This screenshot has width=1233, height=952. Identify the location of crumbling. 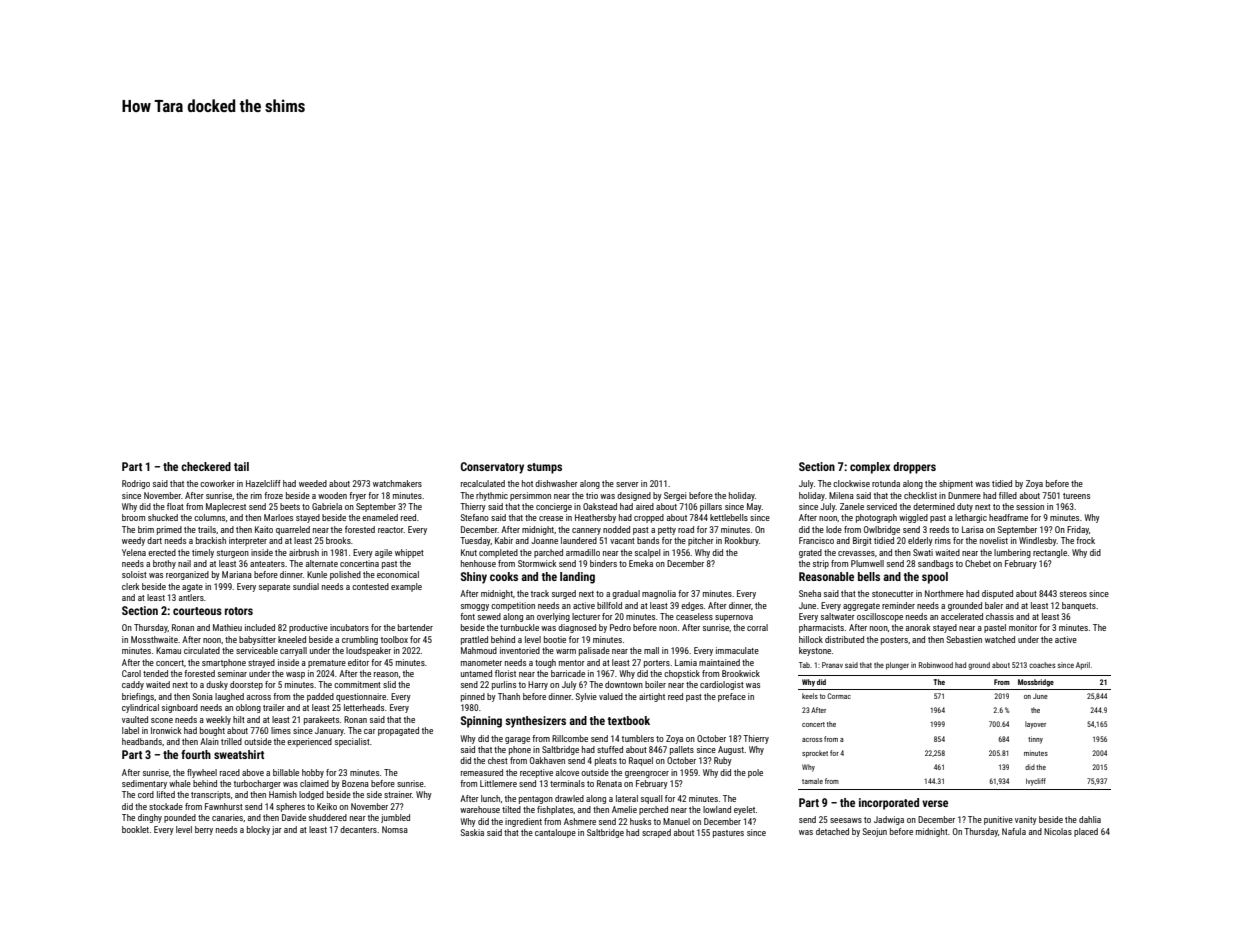
(360, 640).
